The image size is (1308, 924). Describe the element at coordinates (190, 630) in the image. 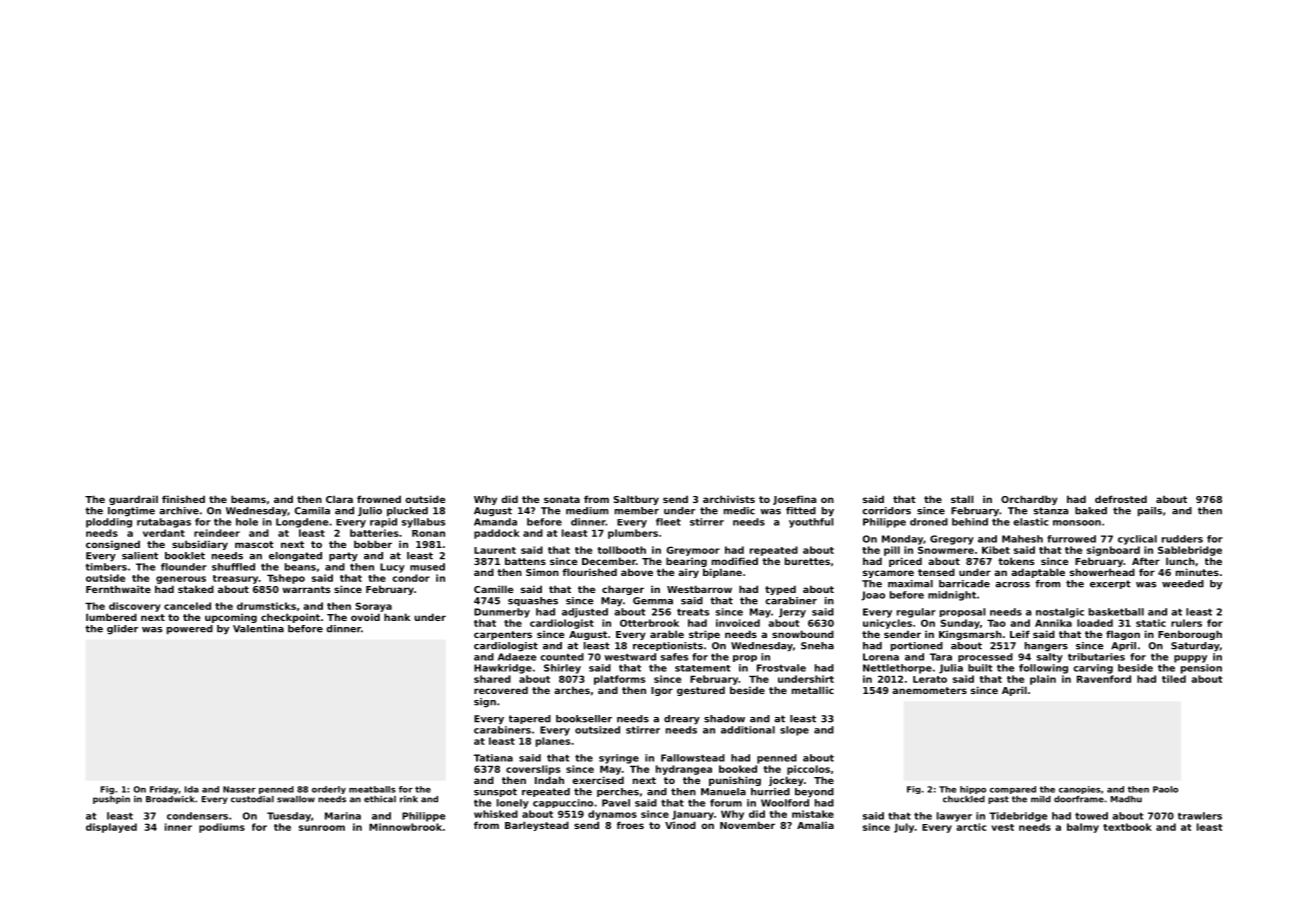

I see `powered` at that location.
